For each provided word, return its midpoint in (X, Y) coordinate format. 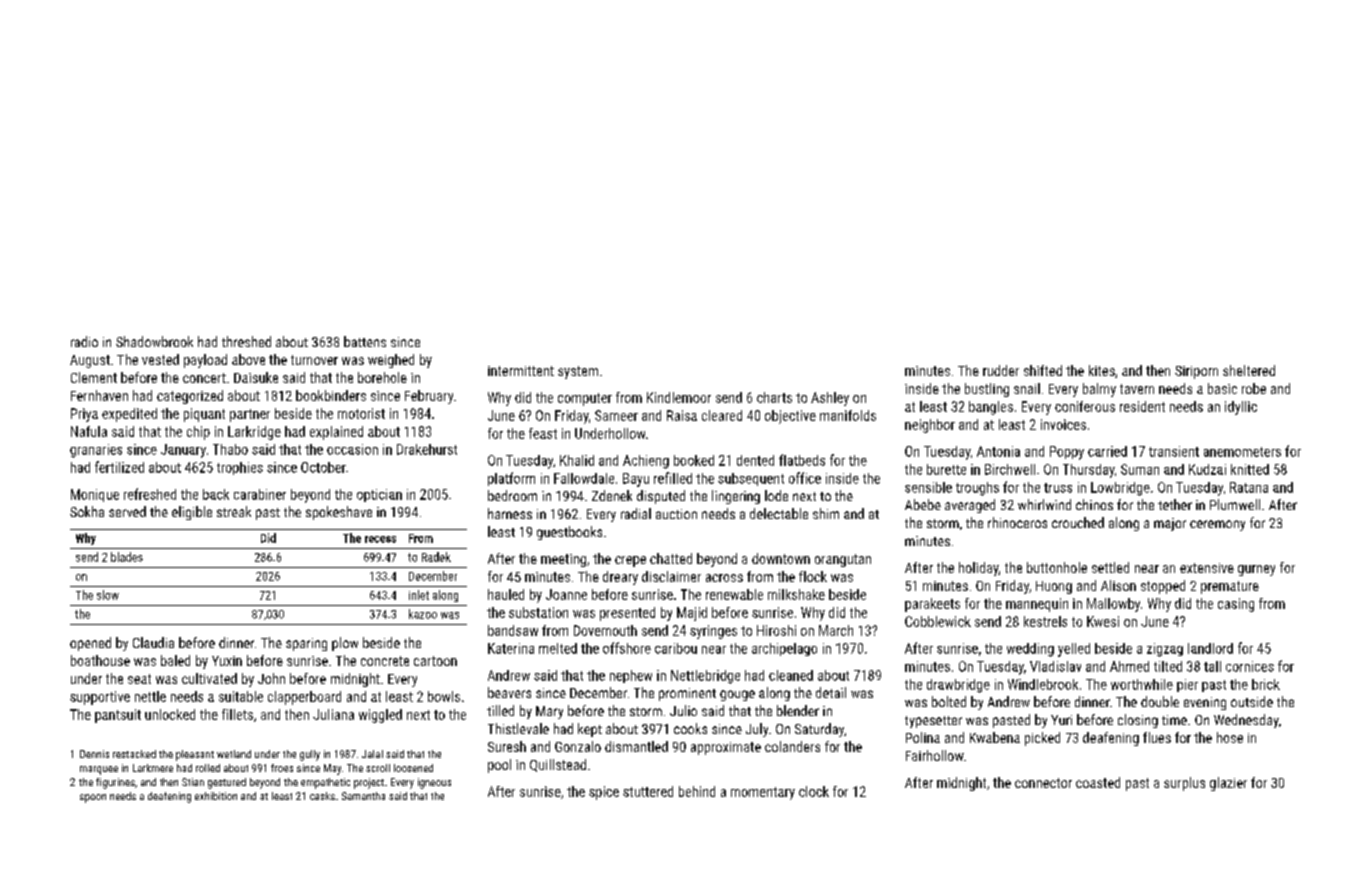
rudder (1001, 370)
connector (1043, 783)
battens (365, 341)
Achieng (646, 462)
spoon (93, 798)
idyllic (1241, 408)
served (127, 511)
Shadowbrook (154, 341)
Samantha (363, 796)
